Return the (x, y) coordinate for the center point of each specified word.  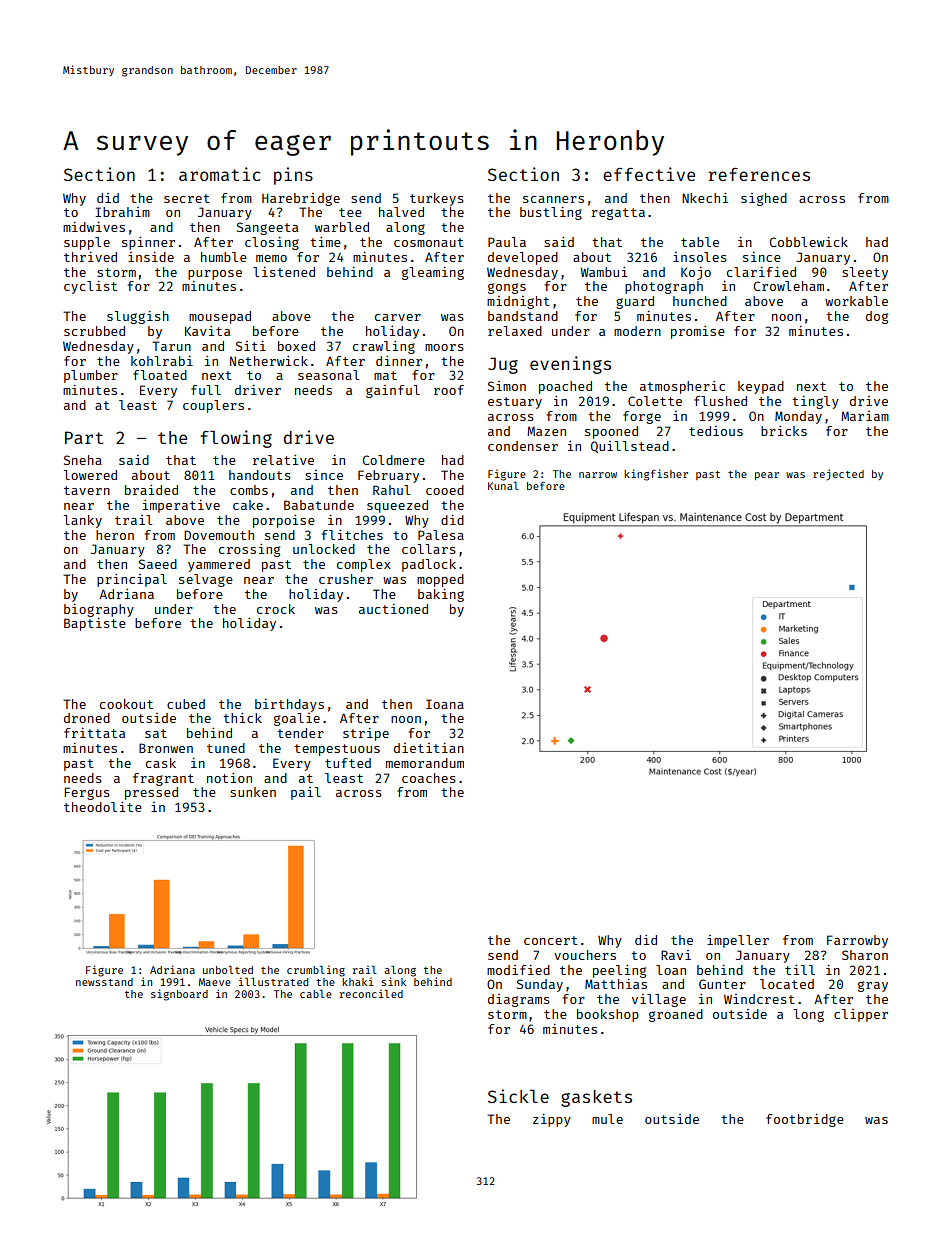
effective (649, 174)
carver (398, 317)
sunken (253, 792)
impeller (738, 941)
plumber (91, 376)
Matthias (616, 983)
